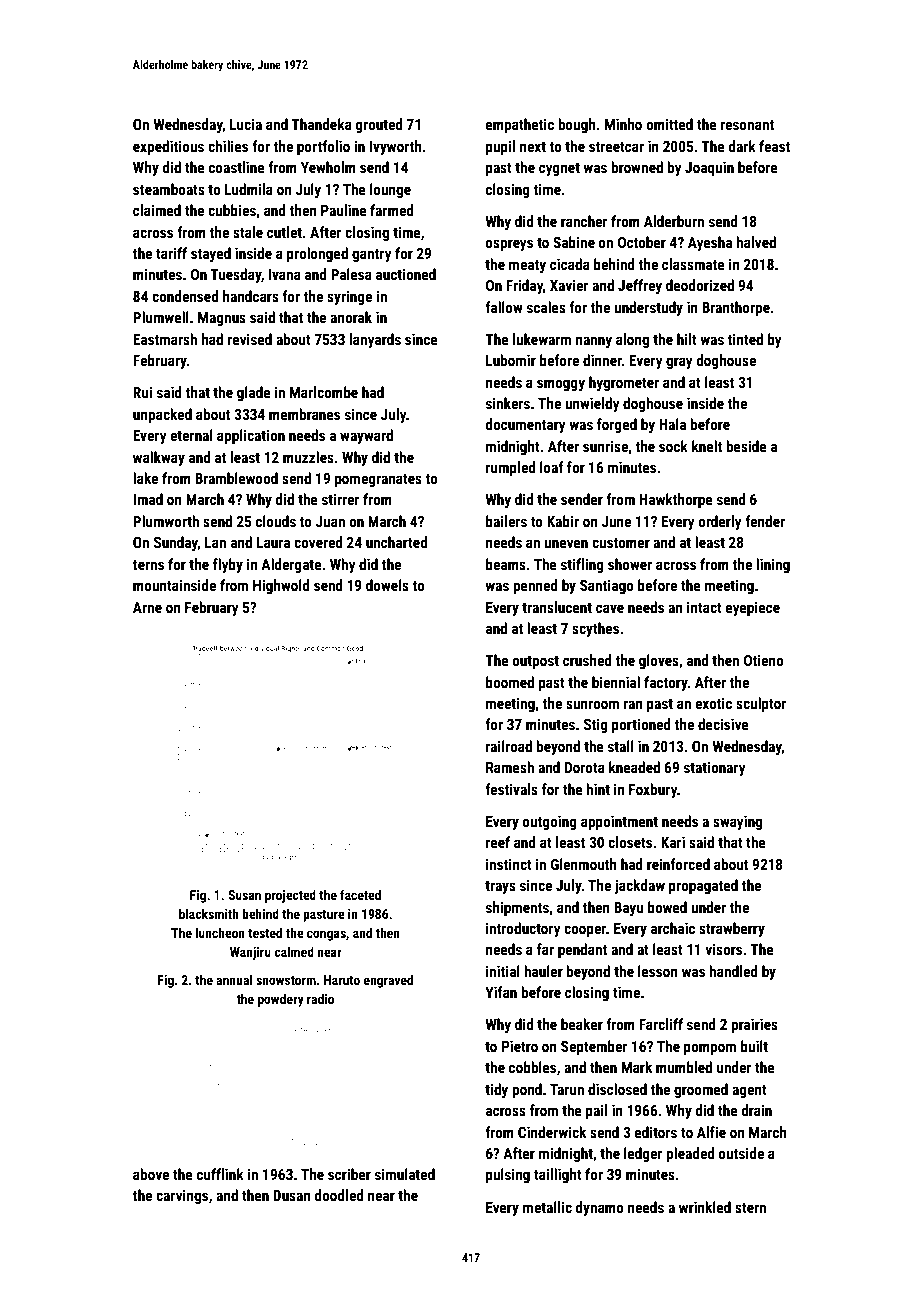 This screenshot has width=924, height=1311. What do you see at coordinates (616, 147) in the screenshot?
I see `streetcar` at bounding box center [616, 147].
